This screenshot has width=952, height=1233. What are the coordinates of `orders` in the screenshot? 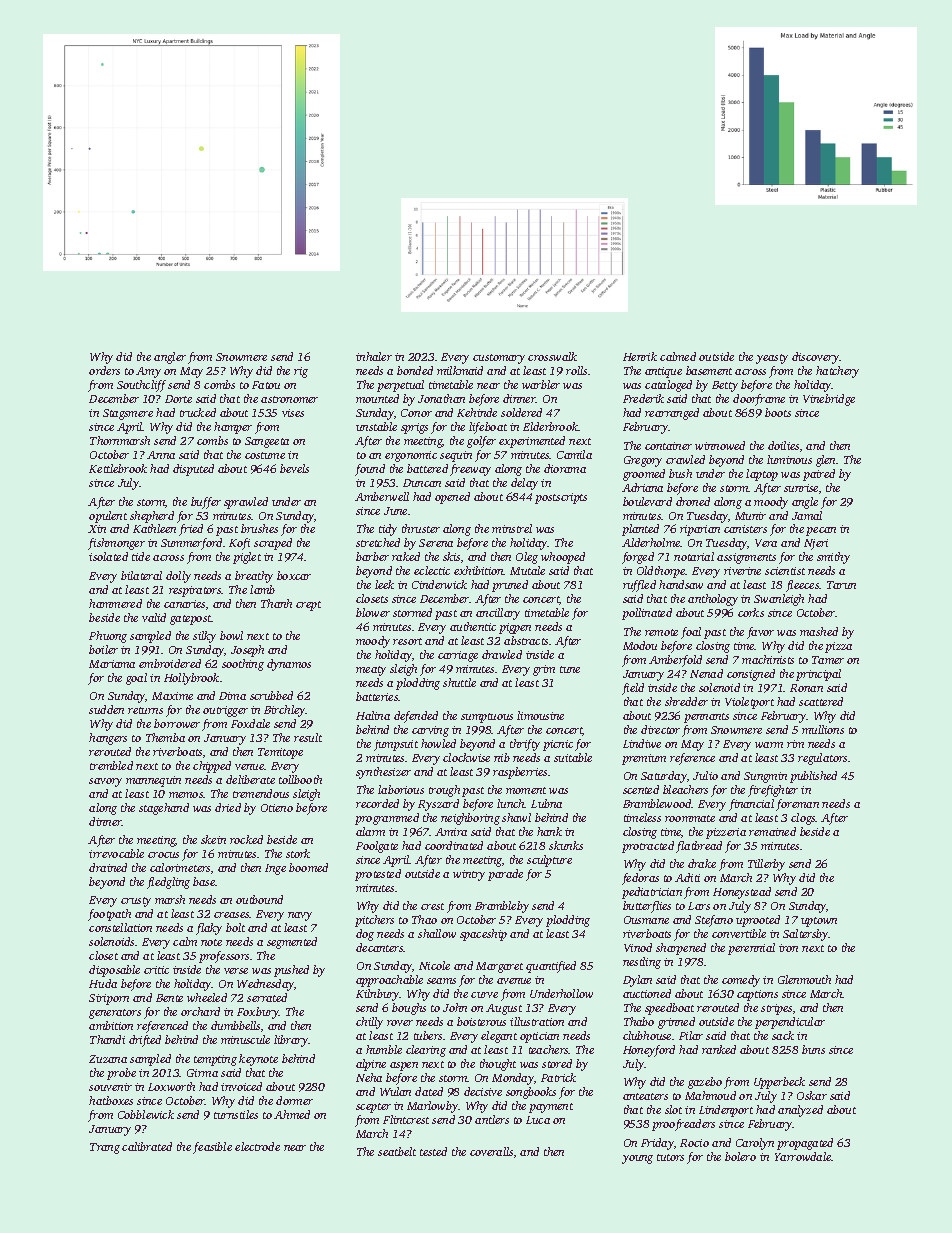 It's located at (104, 370).
